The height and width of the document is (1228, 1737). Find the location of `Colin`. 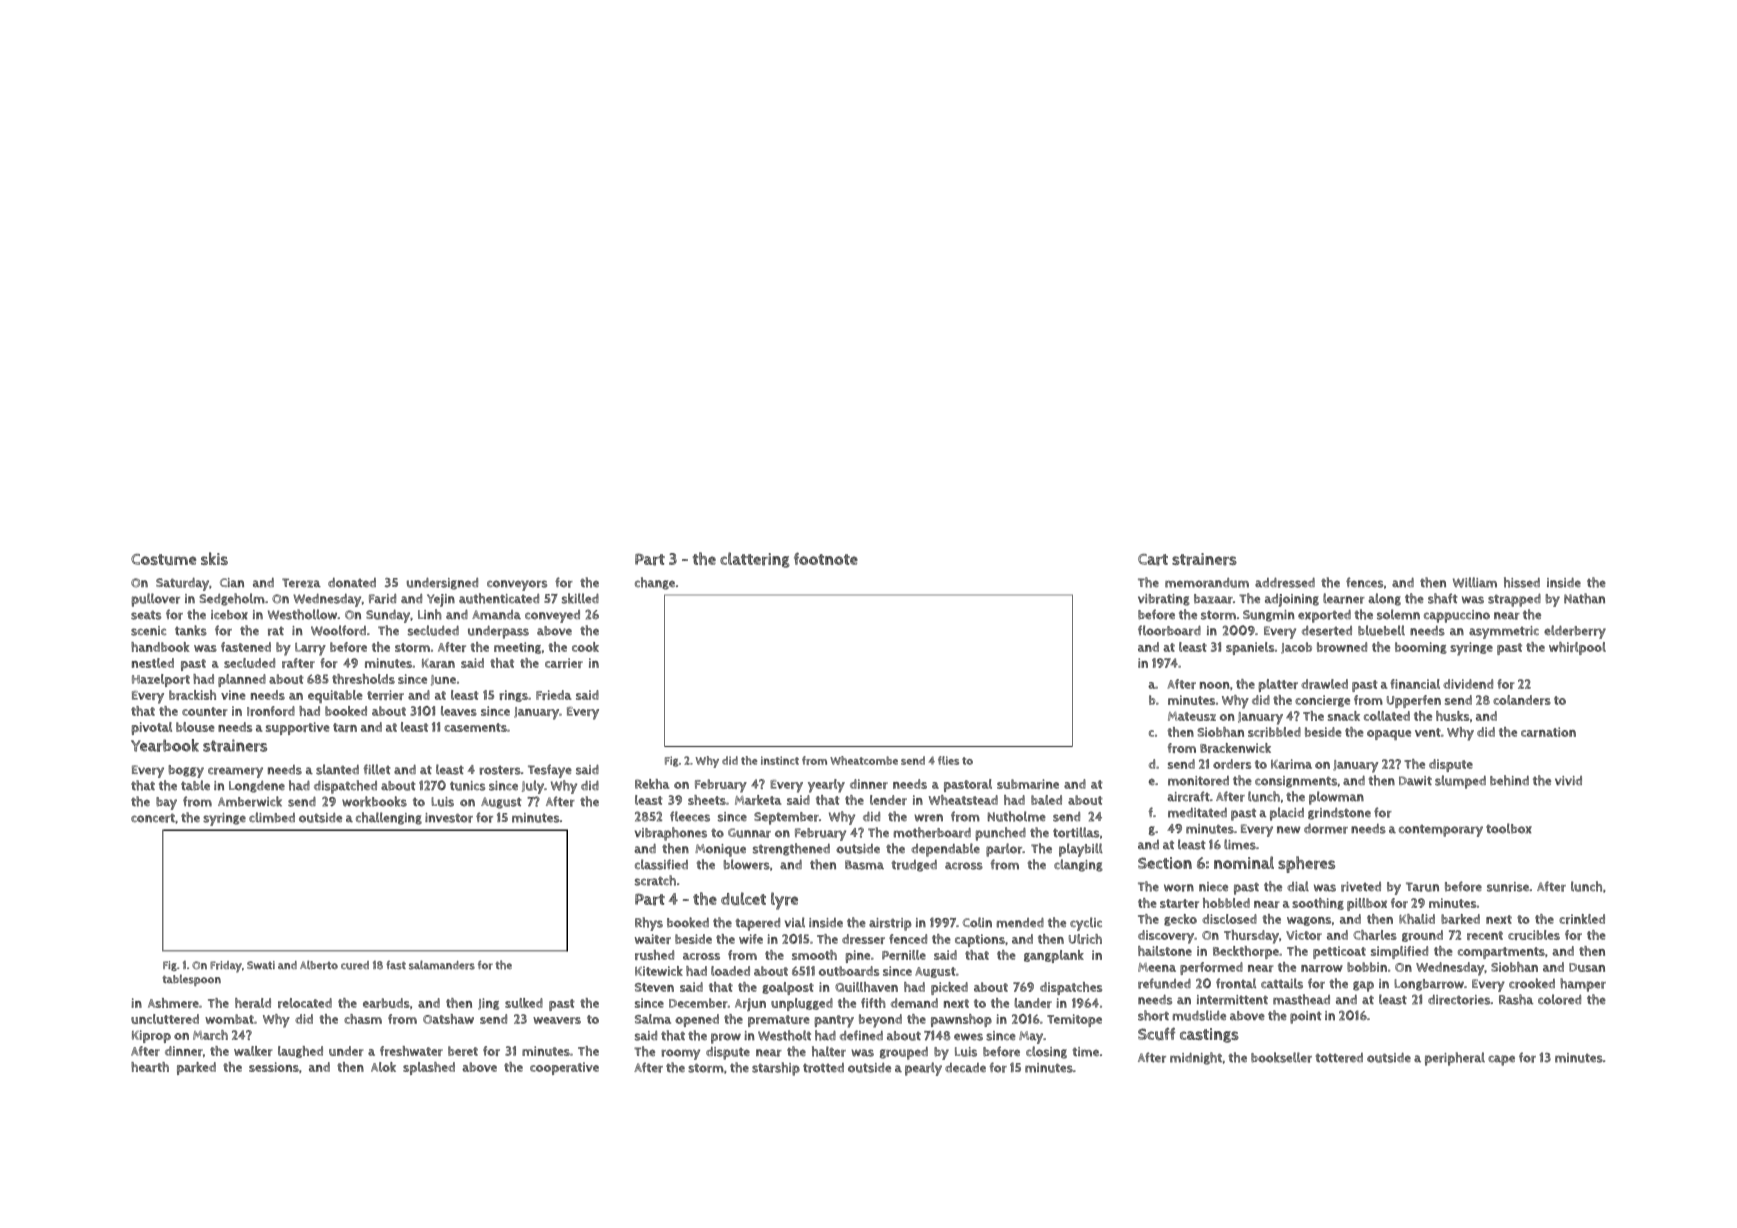

Colin is located at coordinates (977, 922).
